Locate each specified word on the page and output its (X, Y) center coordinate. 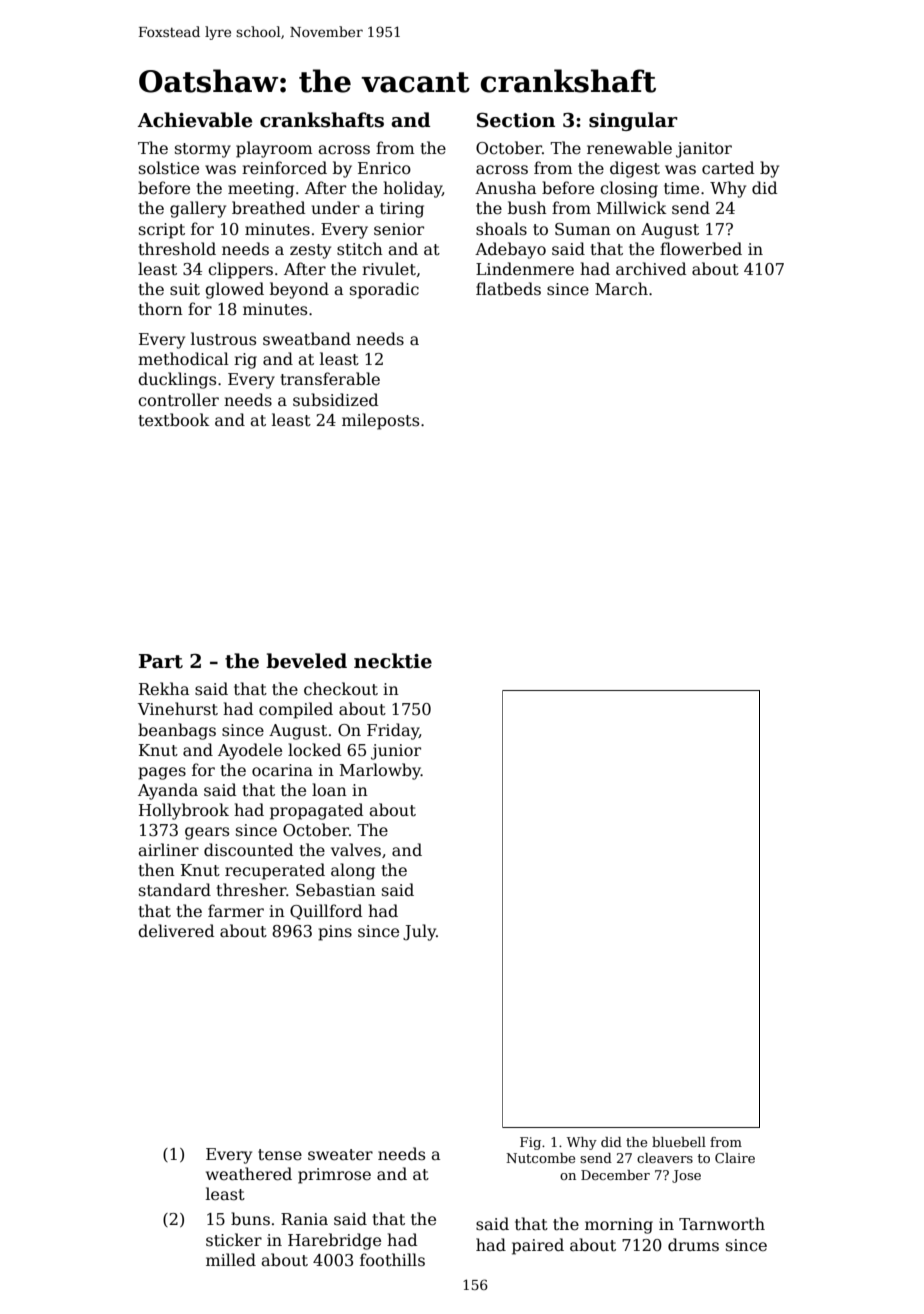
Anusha (505, 188)
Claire (735, 1158)
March (621, 289)
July (419, 932)
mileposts (380, 421)
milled (231, 1259)
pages (162, 773)
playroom (274, 149)
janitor (704, 150)
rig (245, 361)
